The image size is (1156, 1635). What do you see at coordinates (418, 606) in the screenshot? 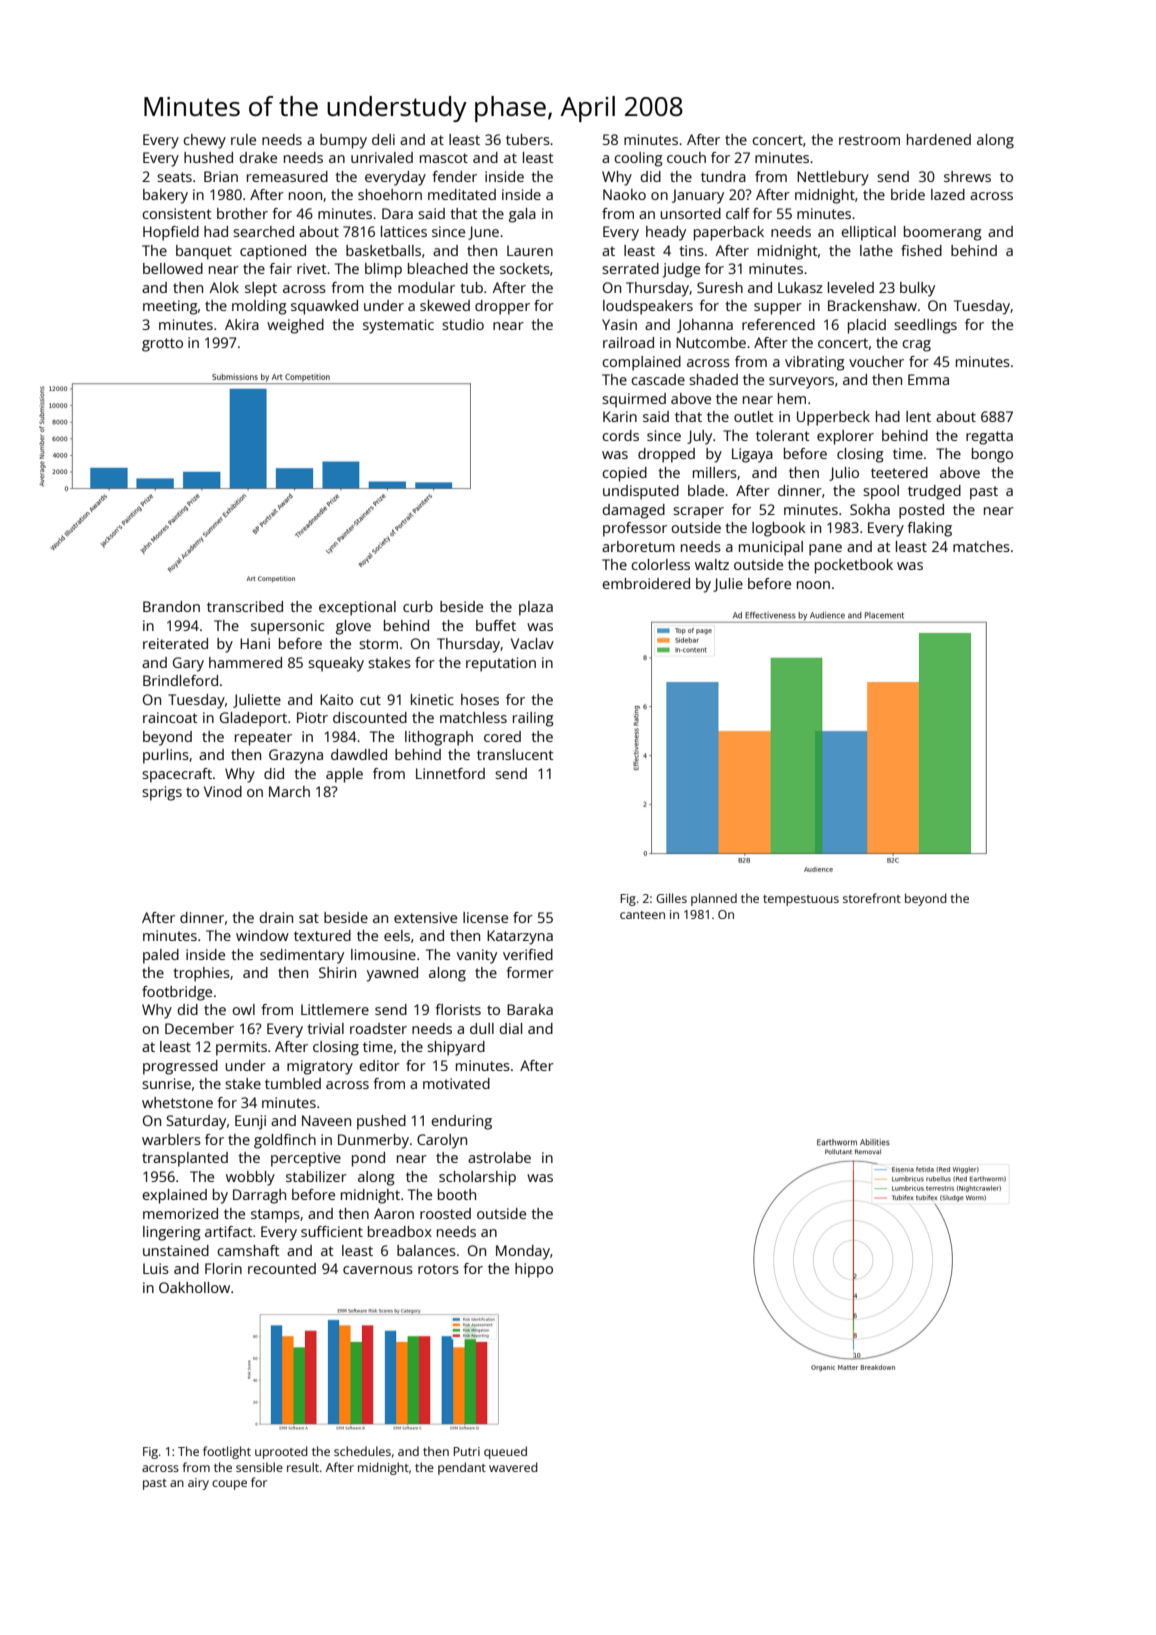
I see `curb` at bounding box center [418, 606].
